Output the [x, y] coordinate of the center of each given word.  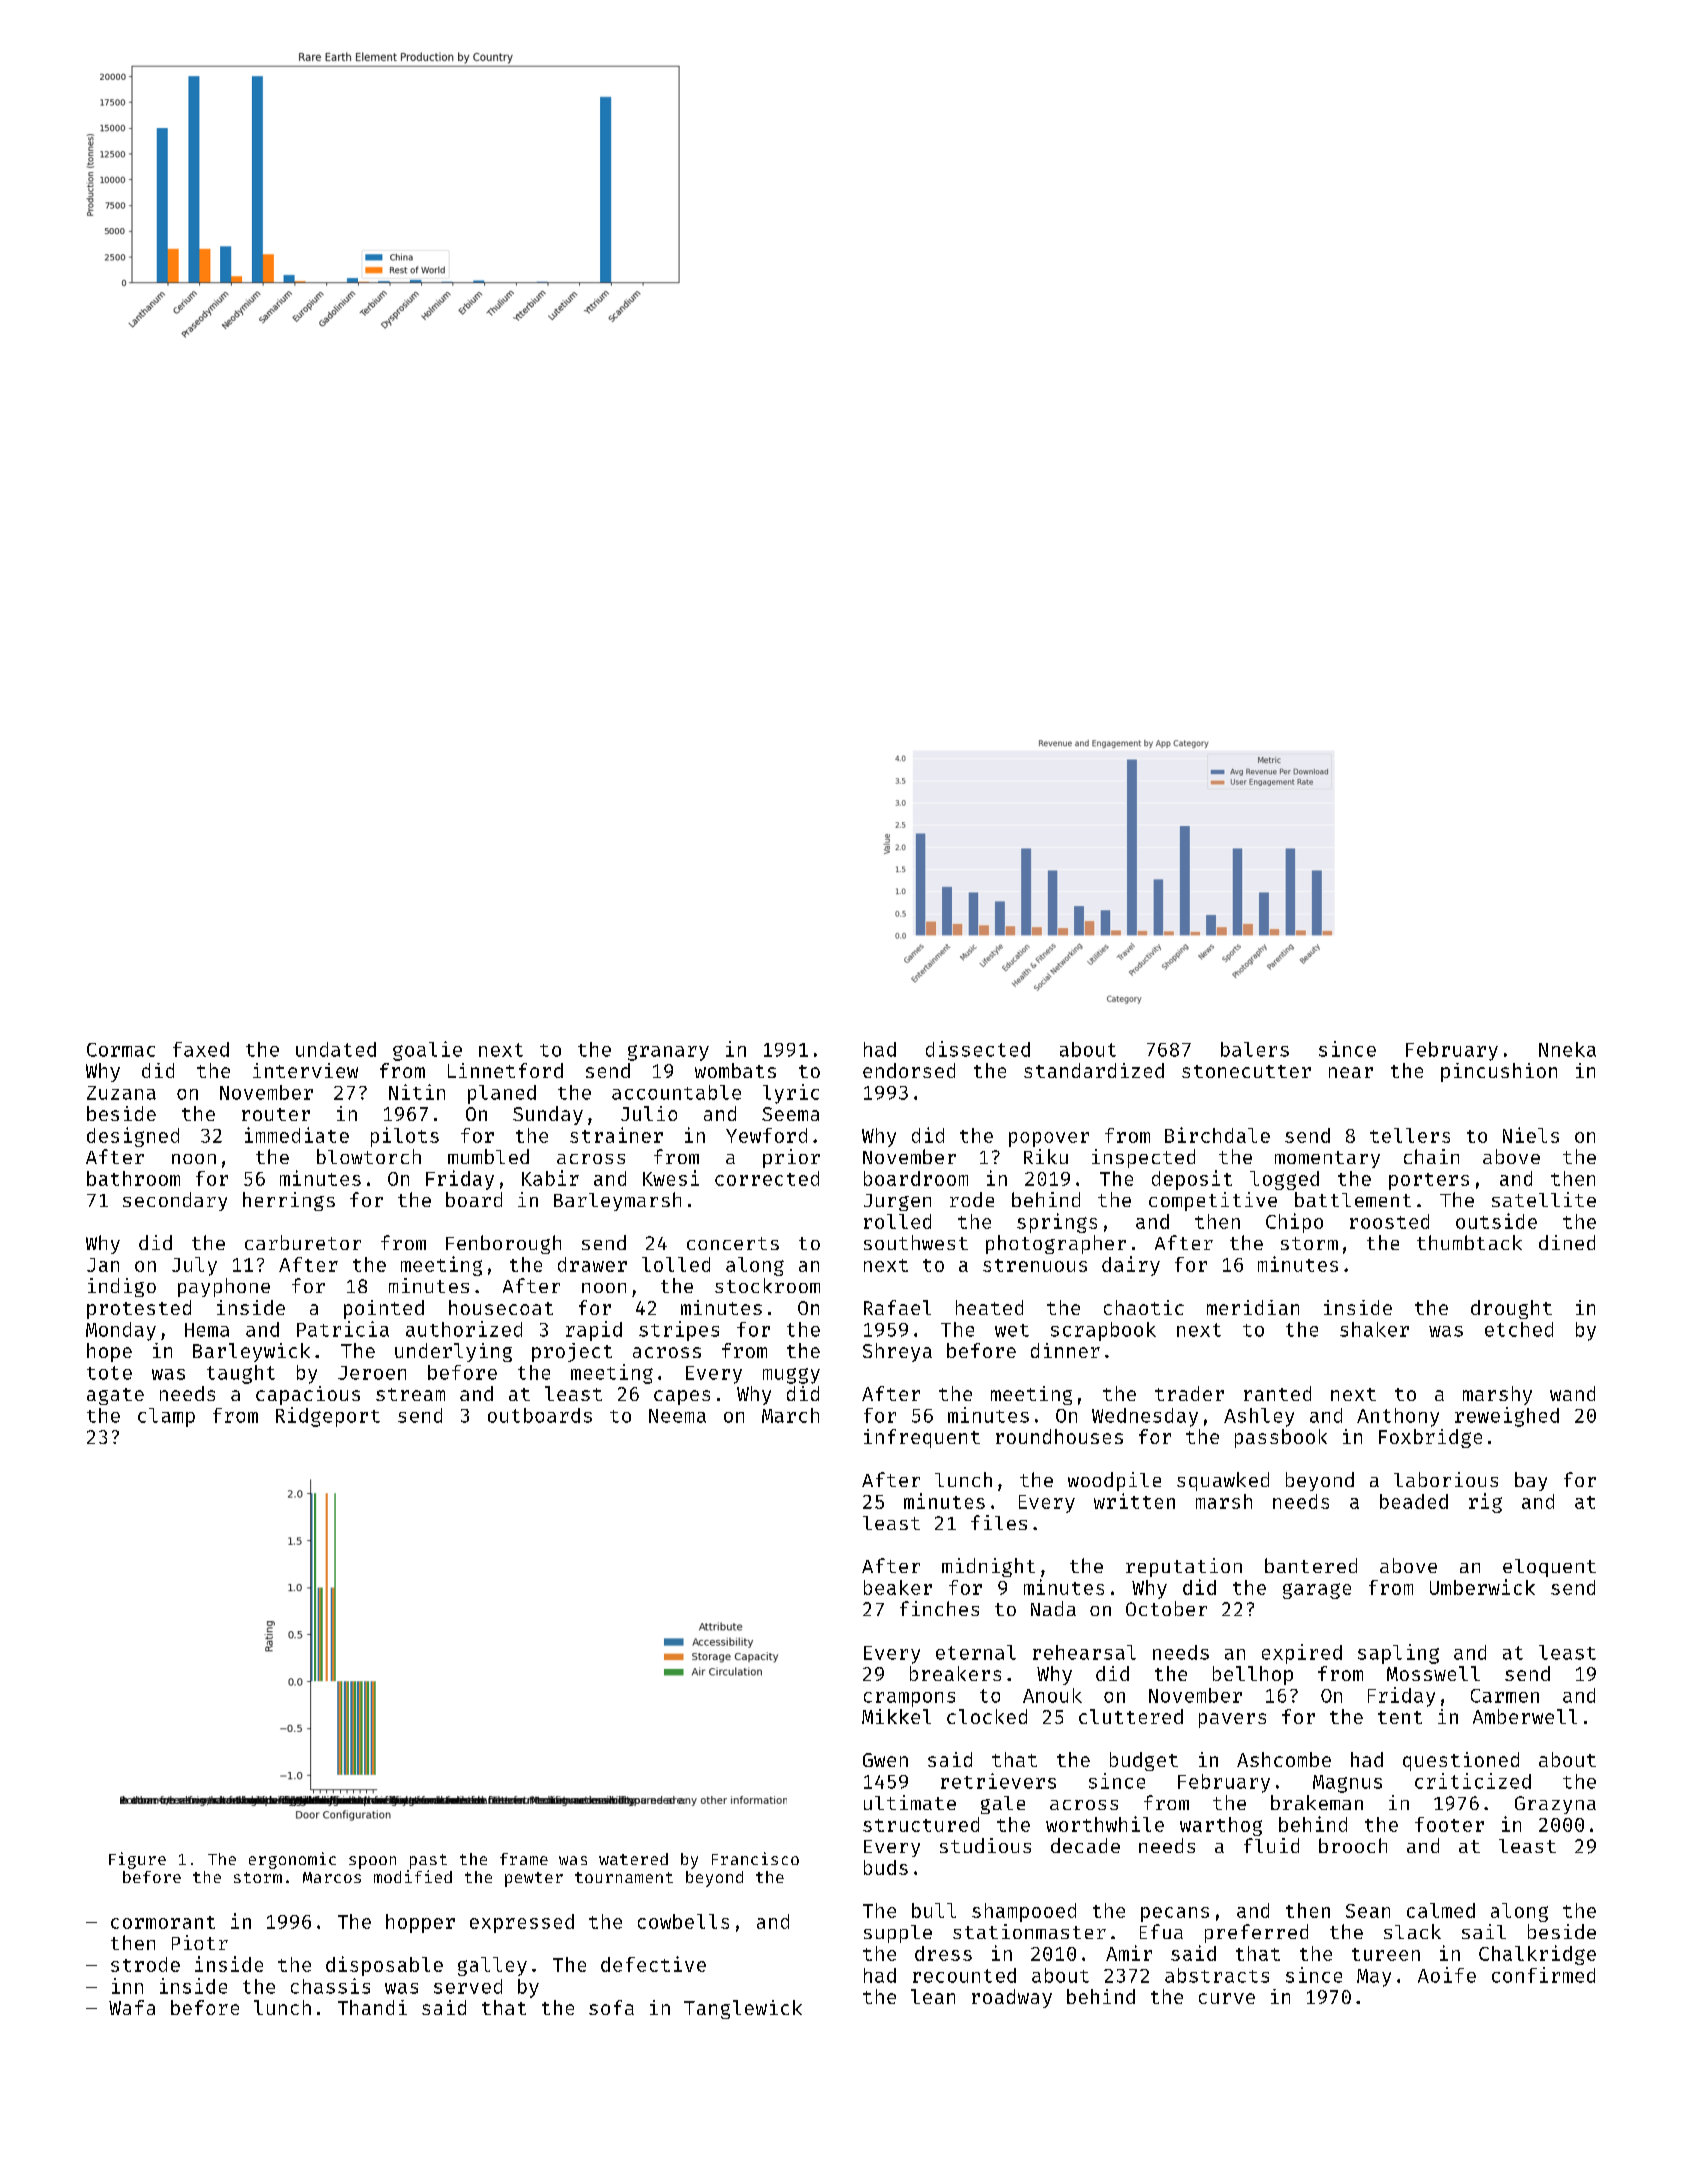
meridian [1253, 1307]
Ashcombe [1284, 1759]
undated [336, 1049]
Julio [649, 1113]
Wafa [132, 2007]
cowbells [683, 1921]
